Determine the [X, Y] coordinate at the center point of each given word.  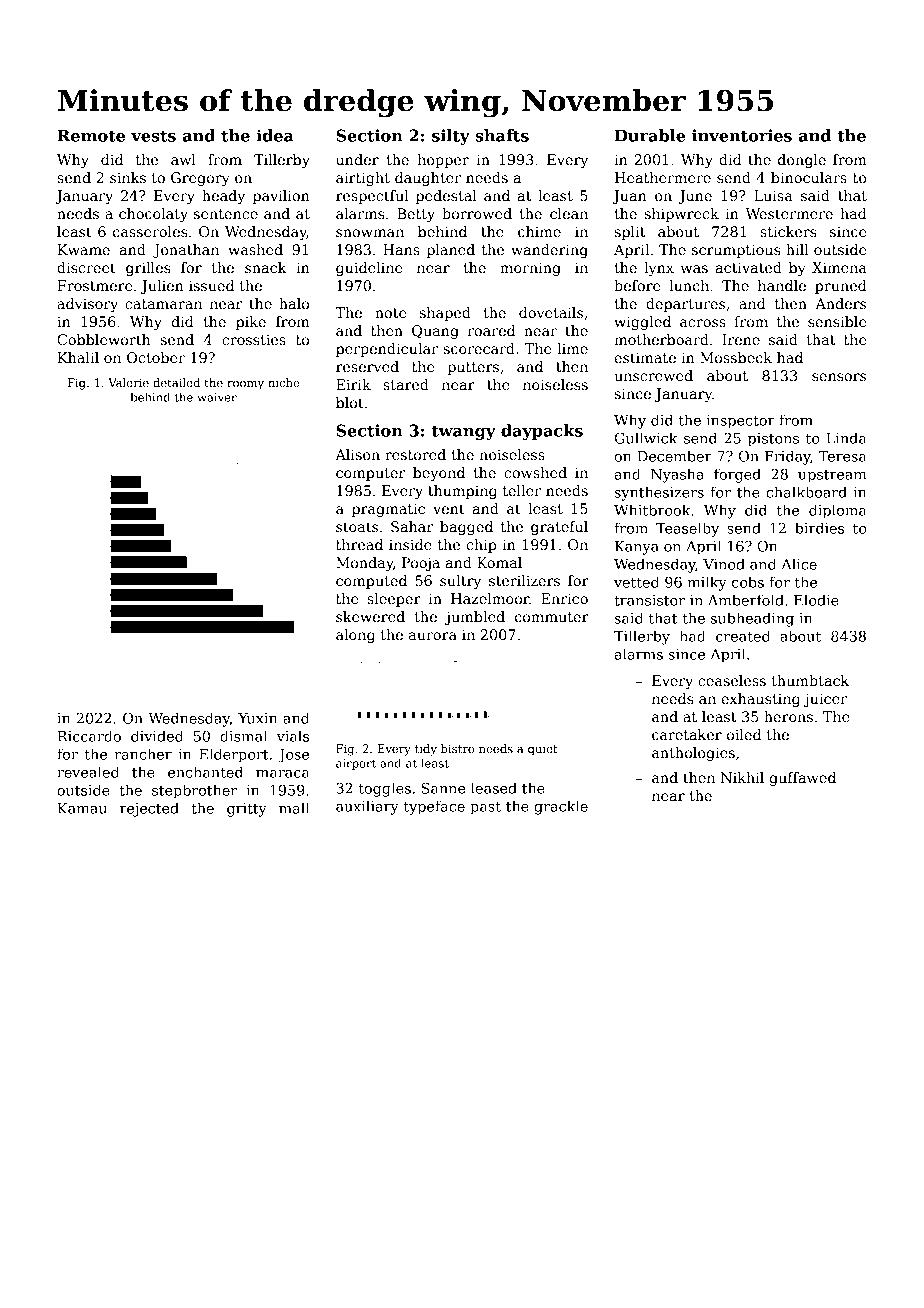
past [485, 808]
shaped [445, 314]
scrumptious [736, 251]
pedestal [446, 197]
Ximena [839, 267]
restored [415, 454]
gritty [247, 810]
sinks [128, 177]
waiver [217, 397]
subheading [752, 619]
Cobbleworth [103, 339]
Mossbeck [736, 357]
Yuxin [257, 718]
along [355, 636]
